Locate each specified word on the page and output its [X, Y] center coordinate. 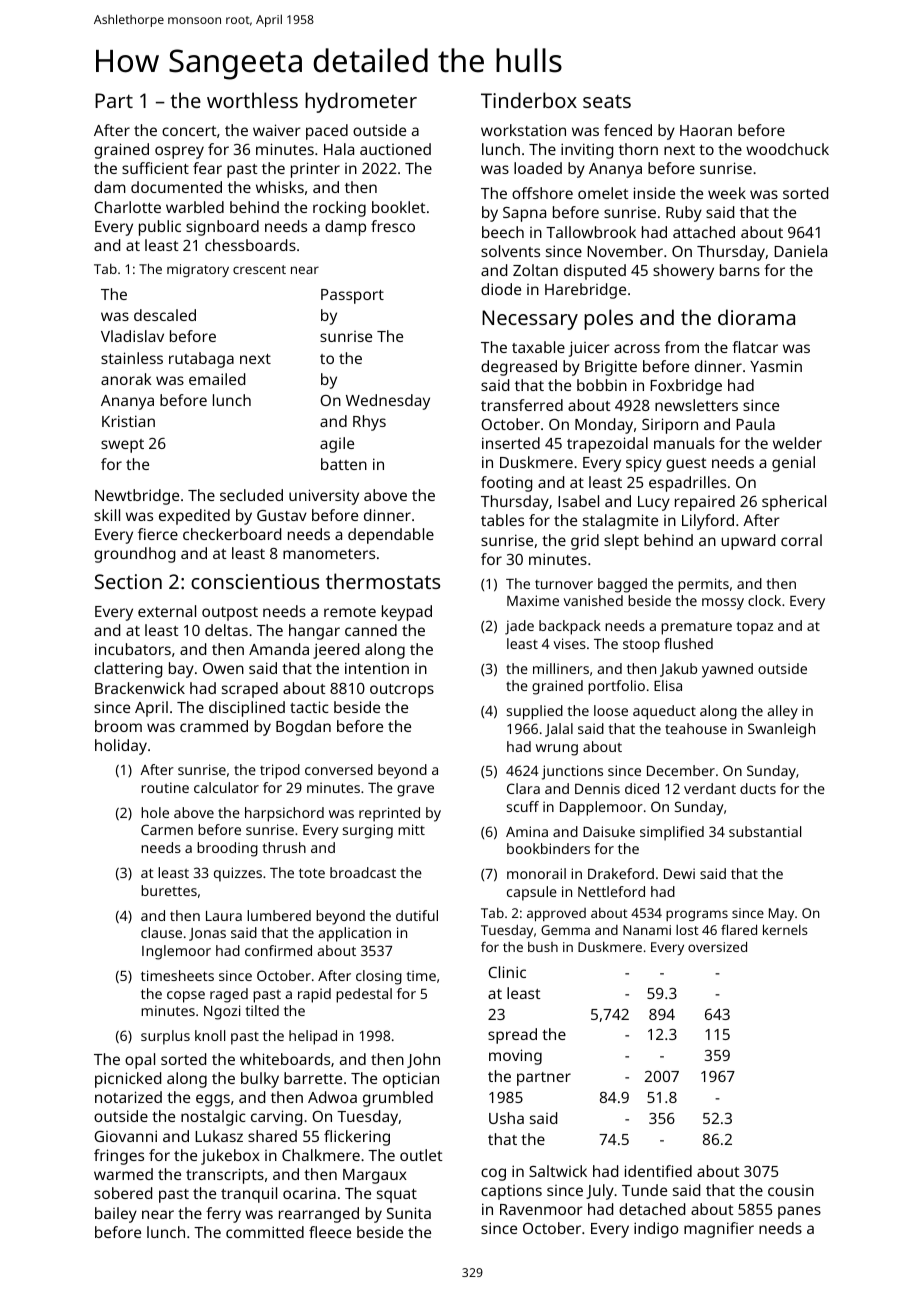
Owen [223, 668]
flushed [688, 643]
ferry [223, 1215]
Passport [352, 296]
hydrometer [361, 102]
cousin [791, 1190]
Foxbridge [686, 387]
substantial [765, 831]
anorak [126, 379]
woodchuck [787, 149]
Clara [523, 788]
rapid [314, 995]
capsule [532, 893]
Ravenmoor [541, 1209]
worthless [252, 100]
